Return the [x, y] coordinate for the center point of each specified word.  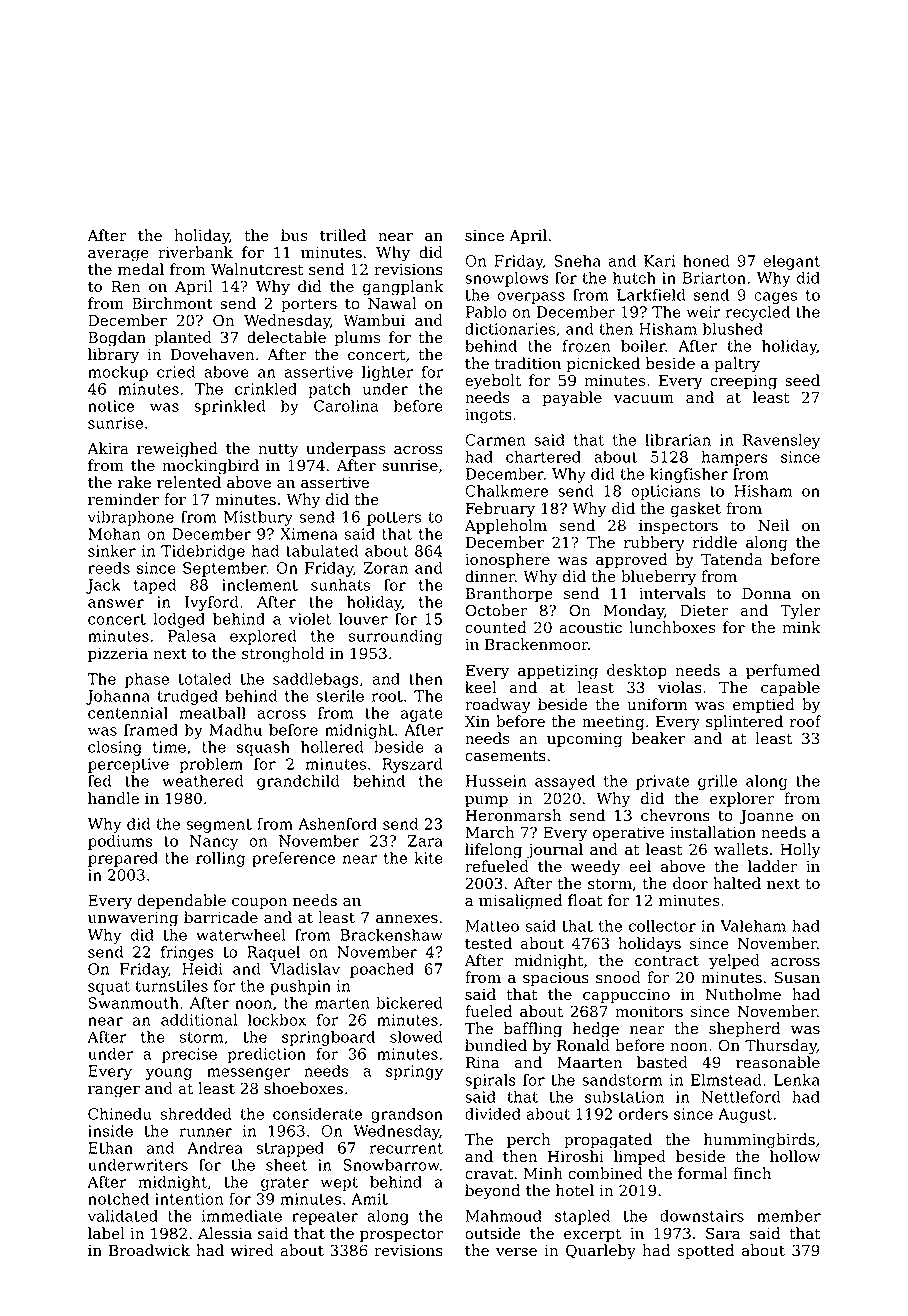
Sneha [577, 261]
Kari [660, 261]
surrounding [396, 637]
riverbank [195, 252]
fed [99, 781]
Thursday [781, 1047]
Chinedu [120, 1114]
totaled [204, 679]
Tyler [800, 612]
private [662, 782]
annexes [407, 919]
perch [529, 1141]
